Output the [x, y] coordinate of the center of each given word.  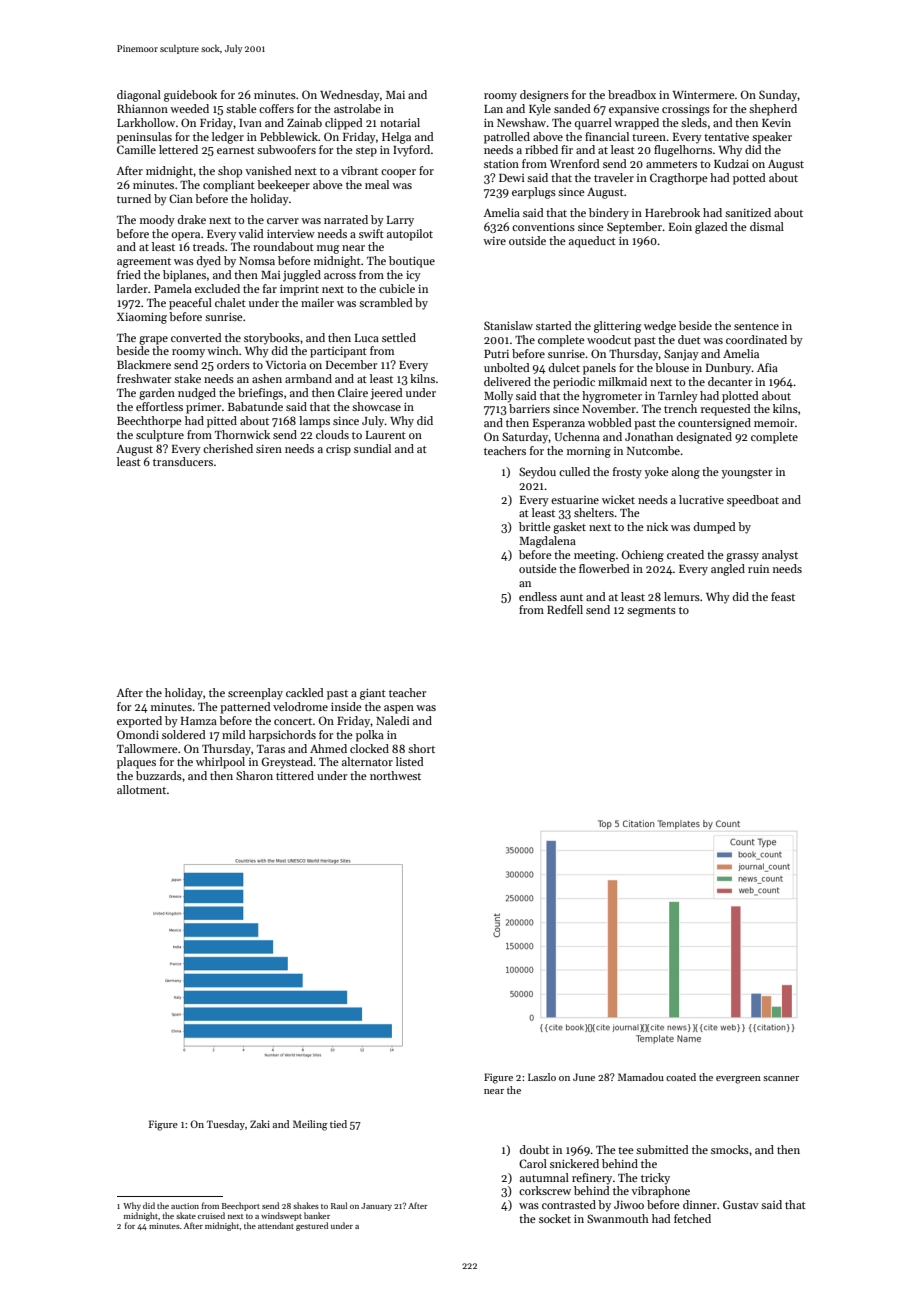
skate [186, 1215]
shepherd [773, 110]
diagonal [139, 96]
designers [544, 96]
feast [783, 596]
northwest [395, 775]
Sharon [254, 775]
